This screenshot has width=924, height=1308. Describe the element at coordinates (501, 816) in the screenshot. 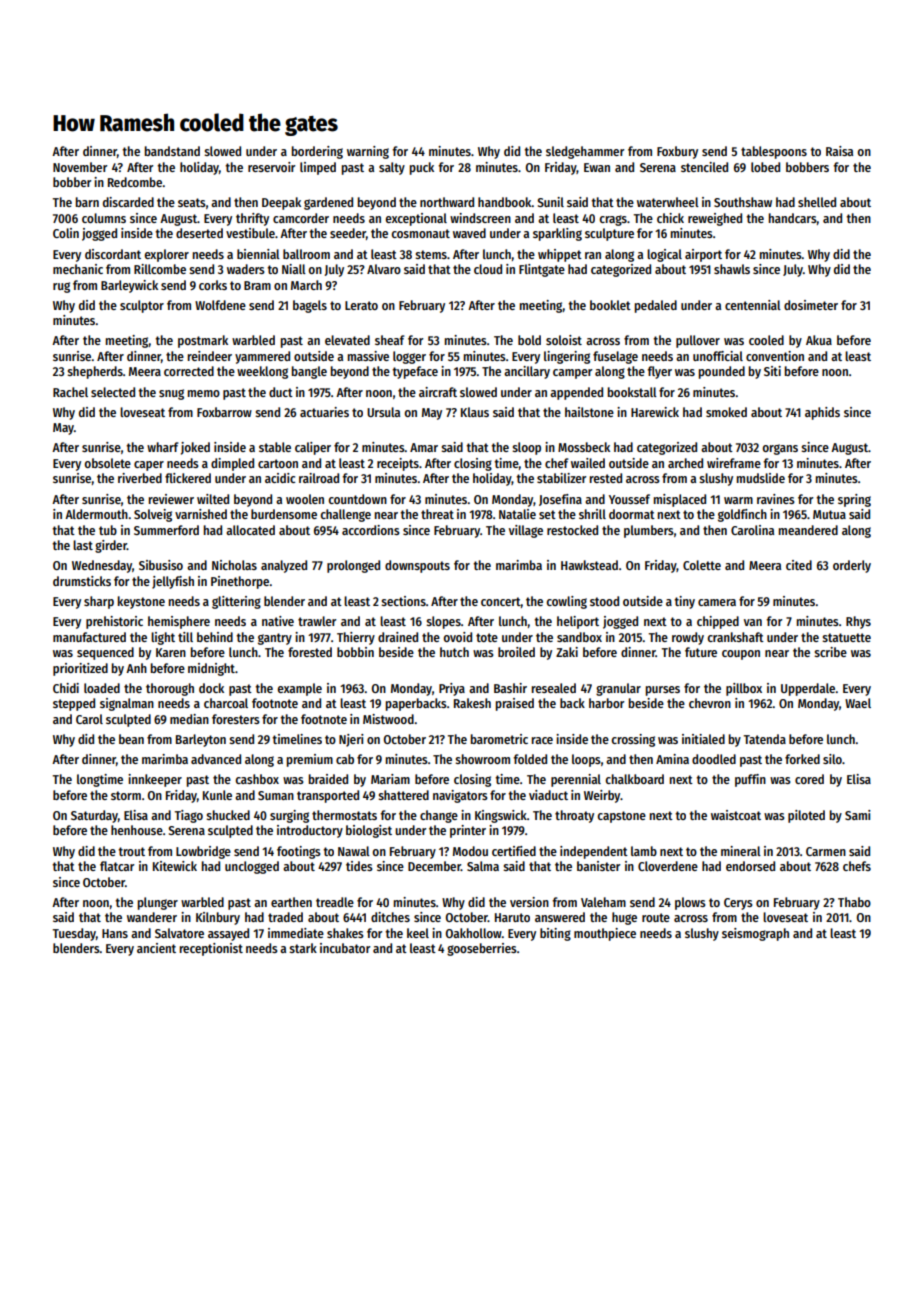

I see `Kingswick` at that location.
